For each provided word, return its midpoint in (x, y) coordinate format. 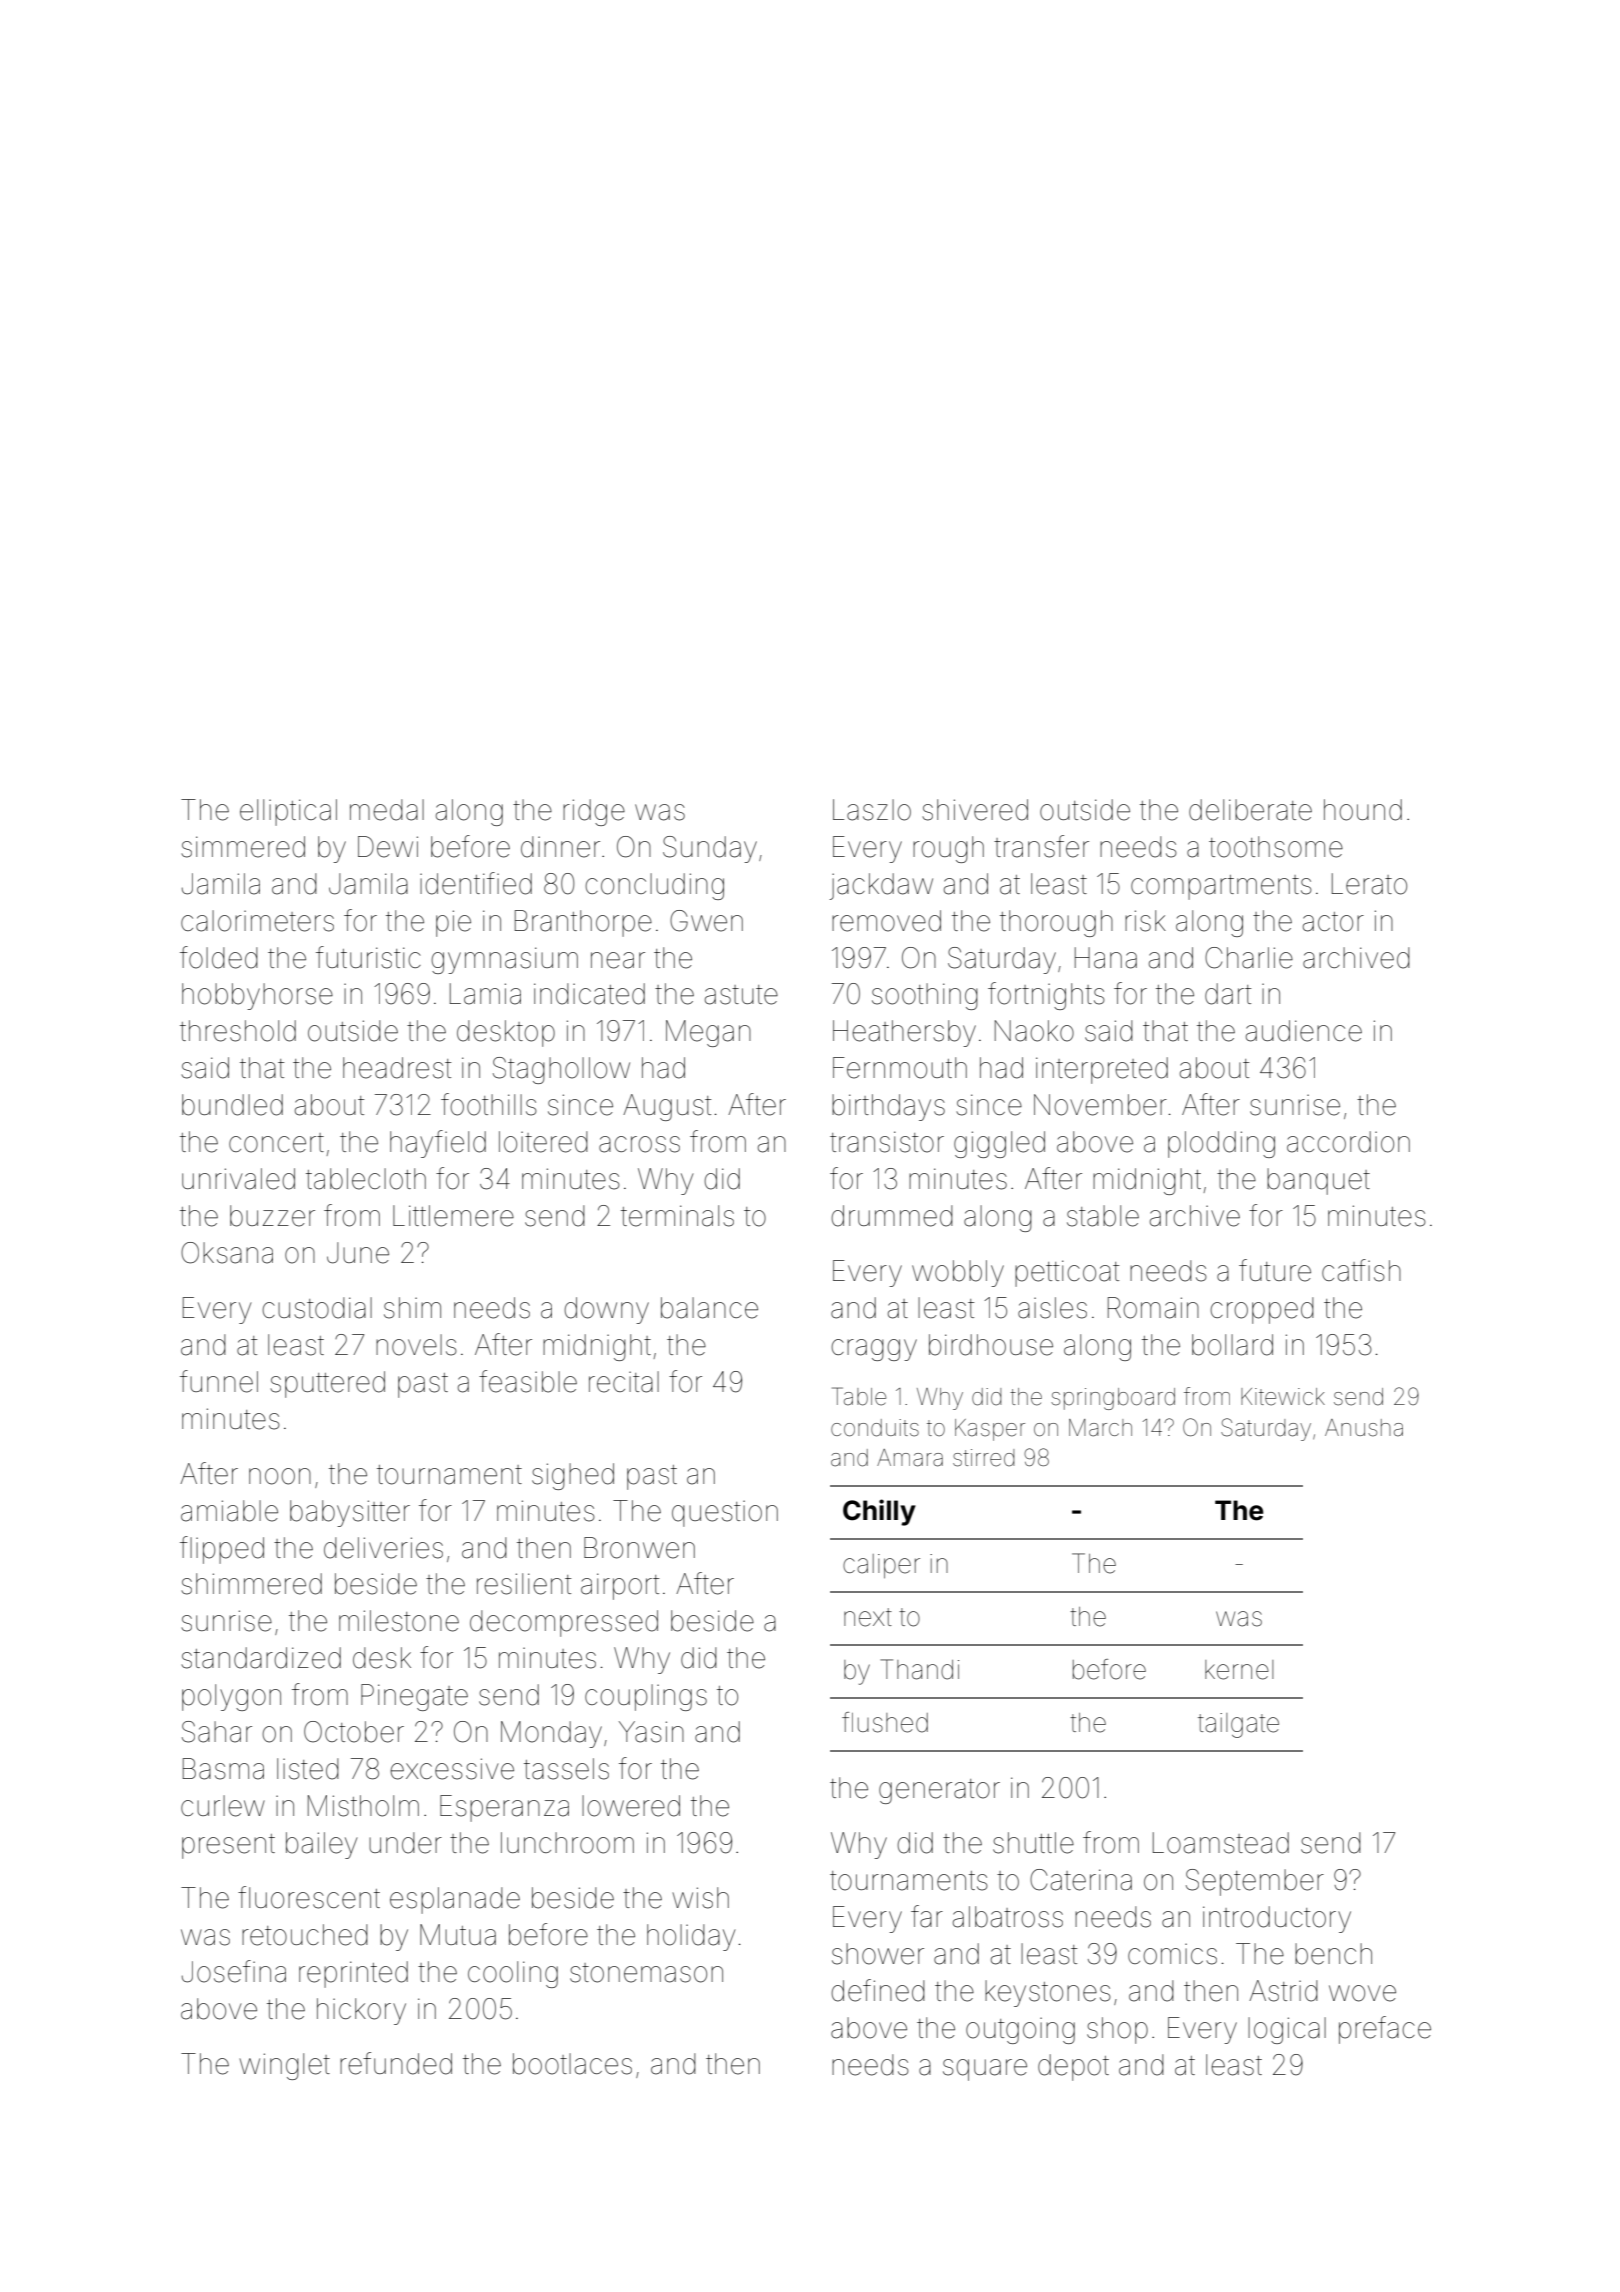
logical (1287, 2030)
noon (280, 1476)
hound (1363, 810)
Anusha (1364, 1428)
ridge (594, 812)
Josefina (234, 1971)
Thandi (919, 1669)
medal (387, 810)
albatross (1008, 1917)
